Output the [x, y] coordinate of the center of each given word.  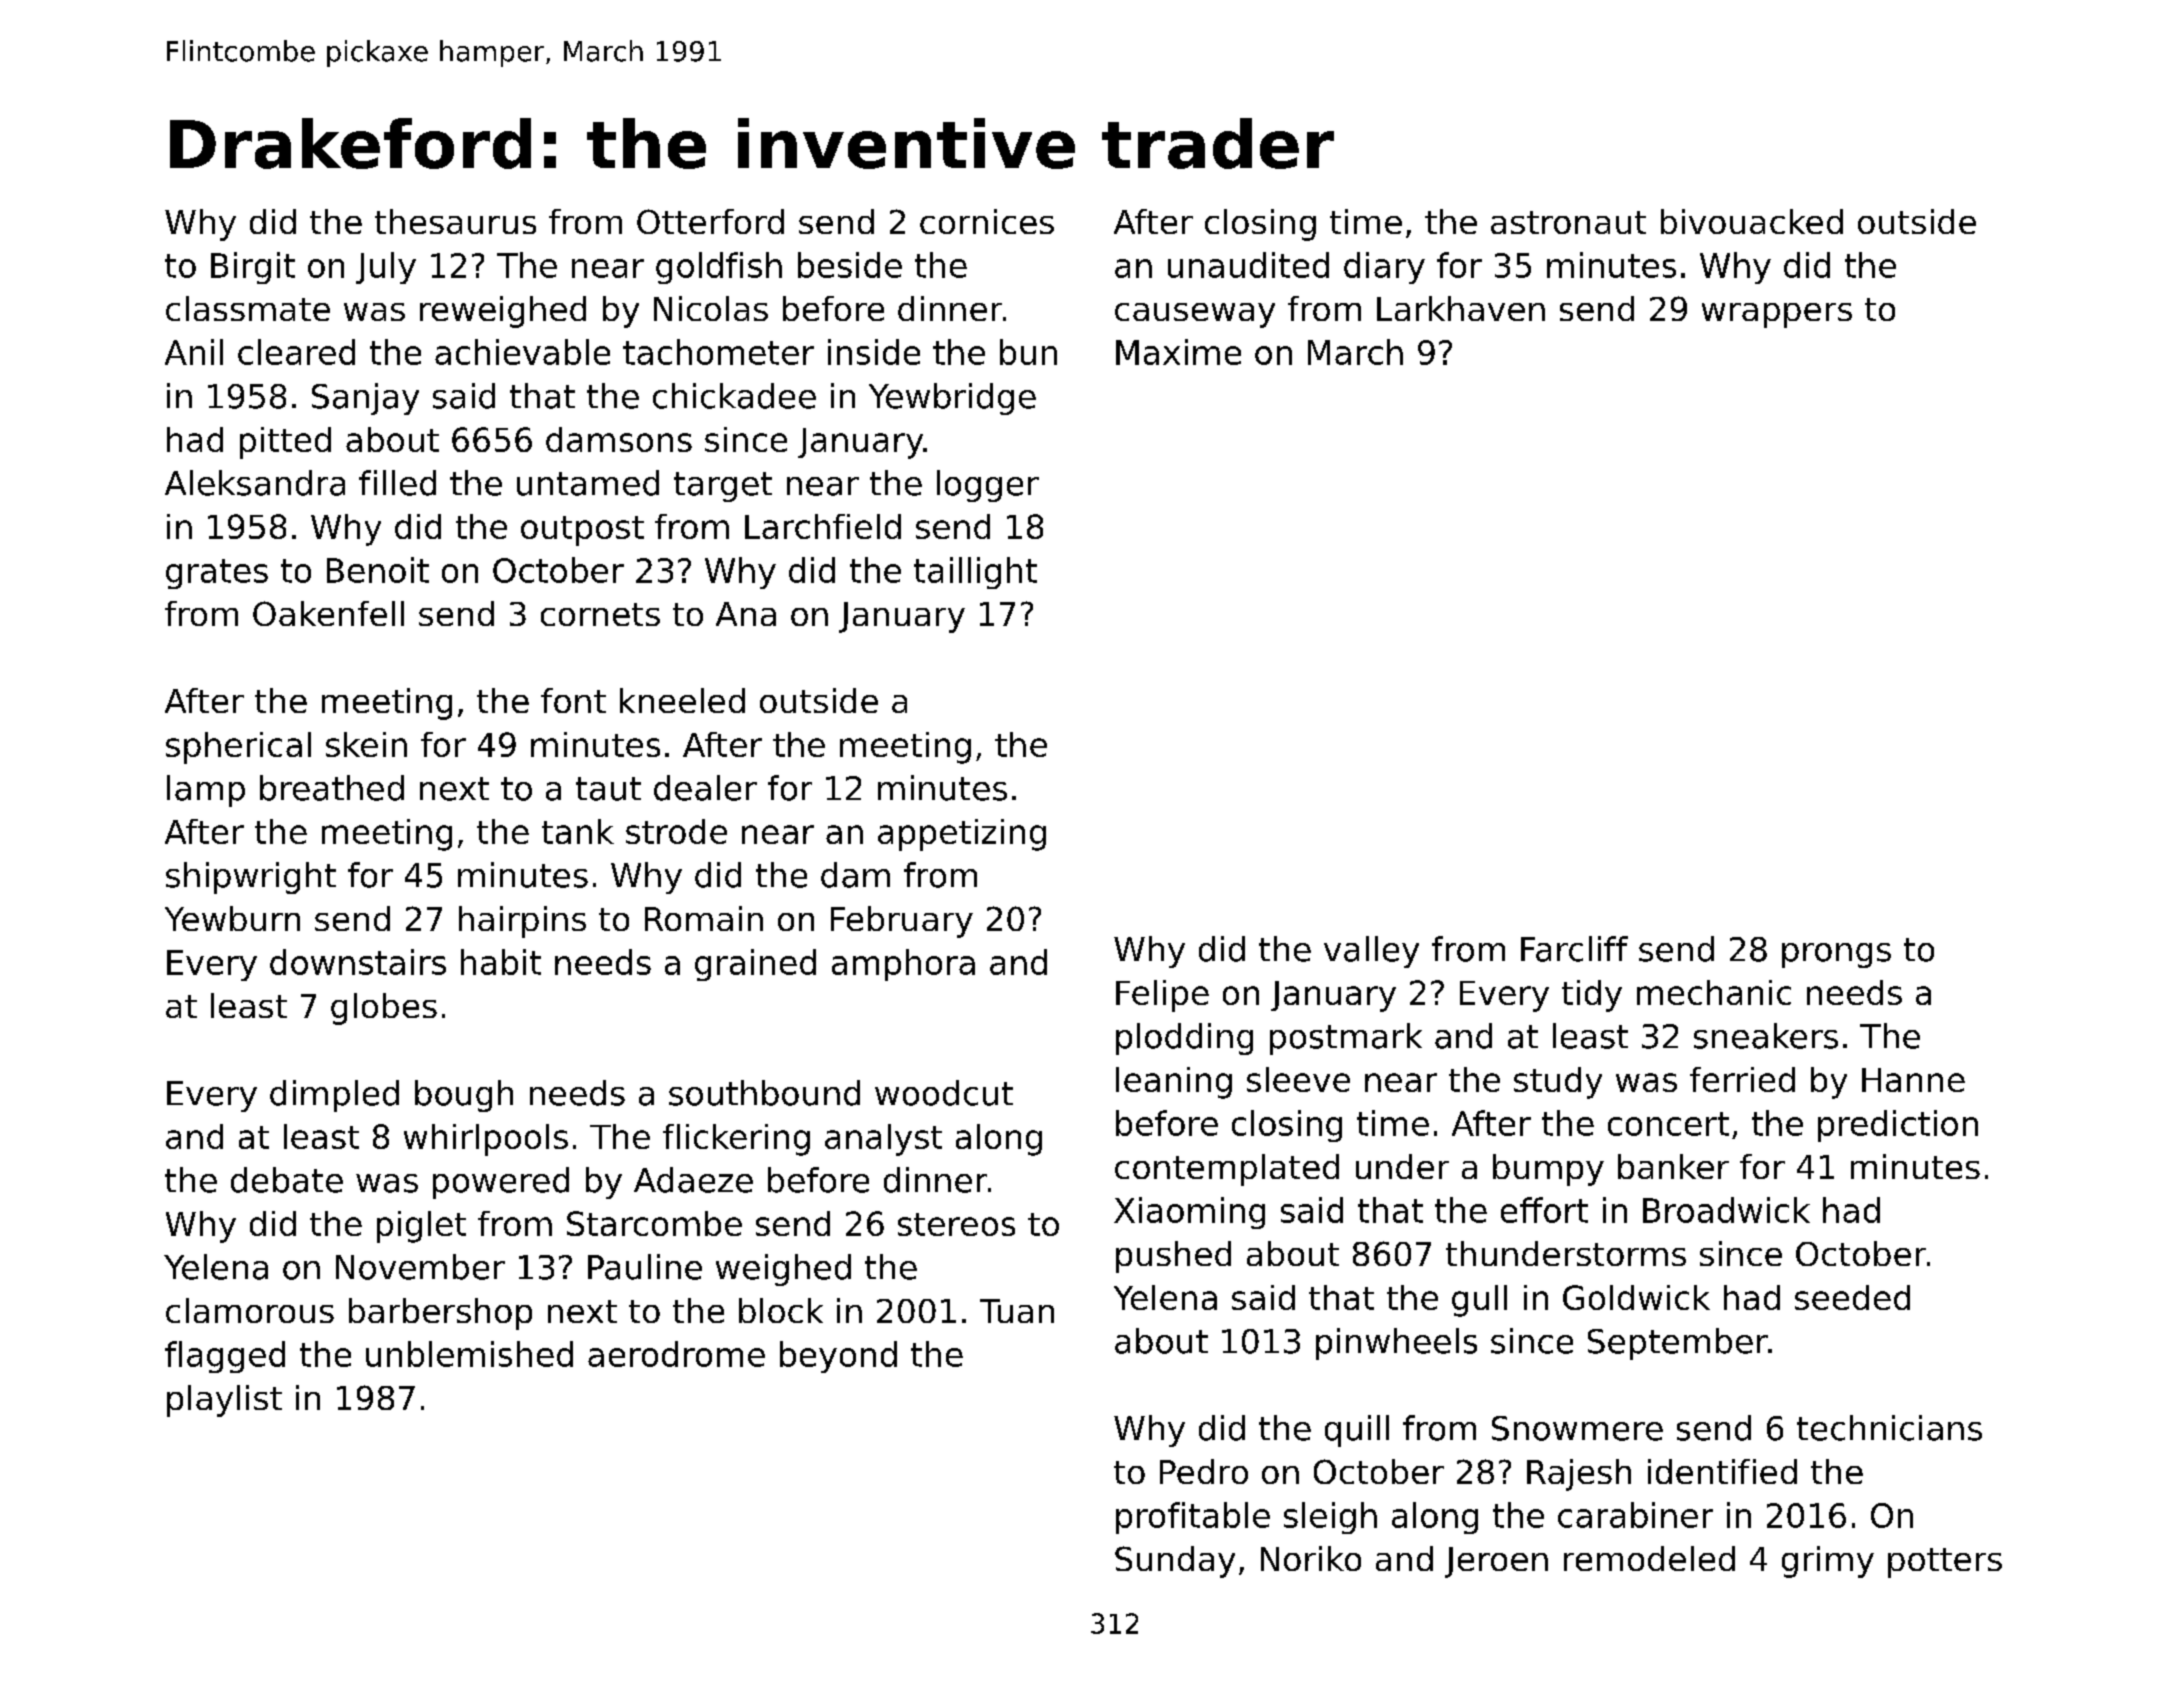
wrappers [1777, 315]
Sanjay [365, 399]
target [723, 487]
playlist [224, 1401]
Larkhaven [1461, 308]
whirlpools [486, 1140]
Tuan [1017, 1311]
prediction [1898, 1126]
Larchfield [823, 526]
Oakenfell [328, 613]
